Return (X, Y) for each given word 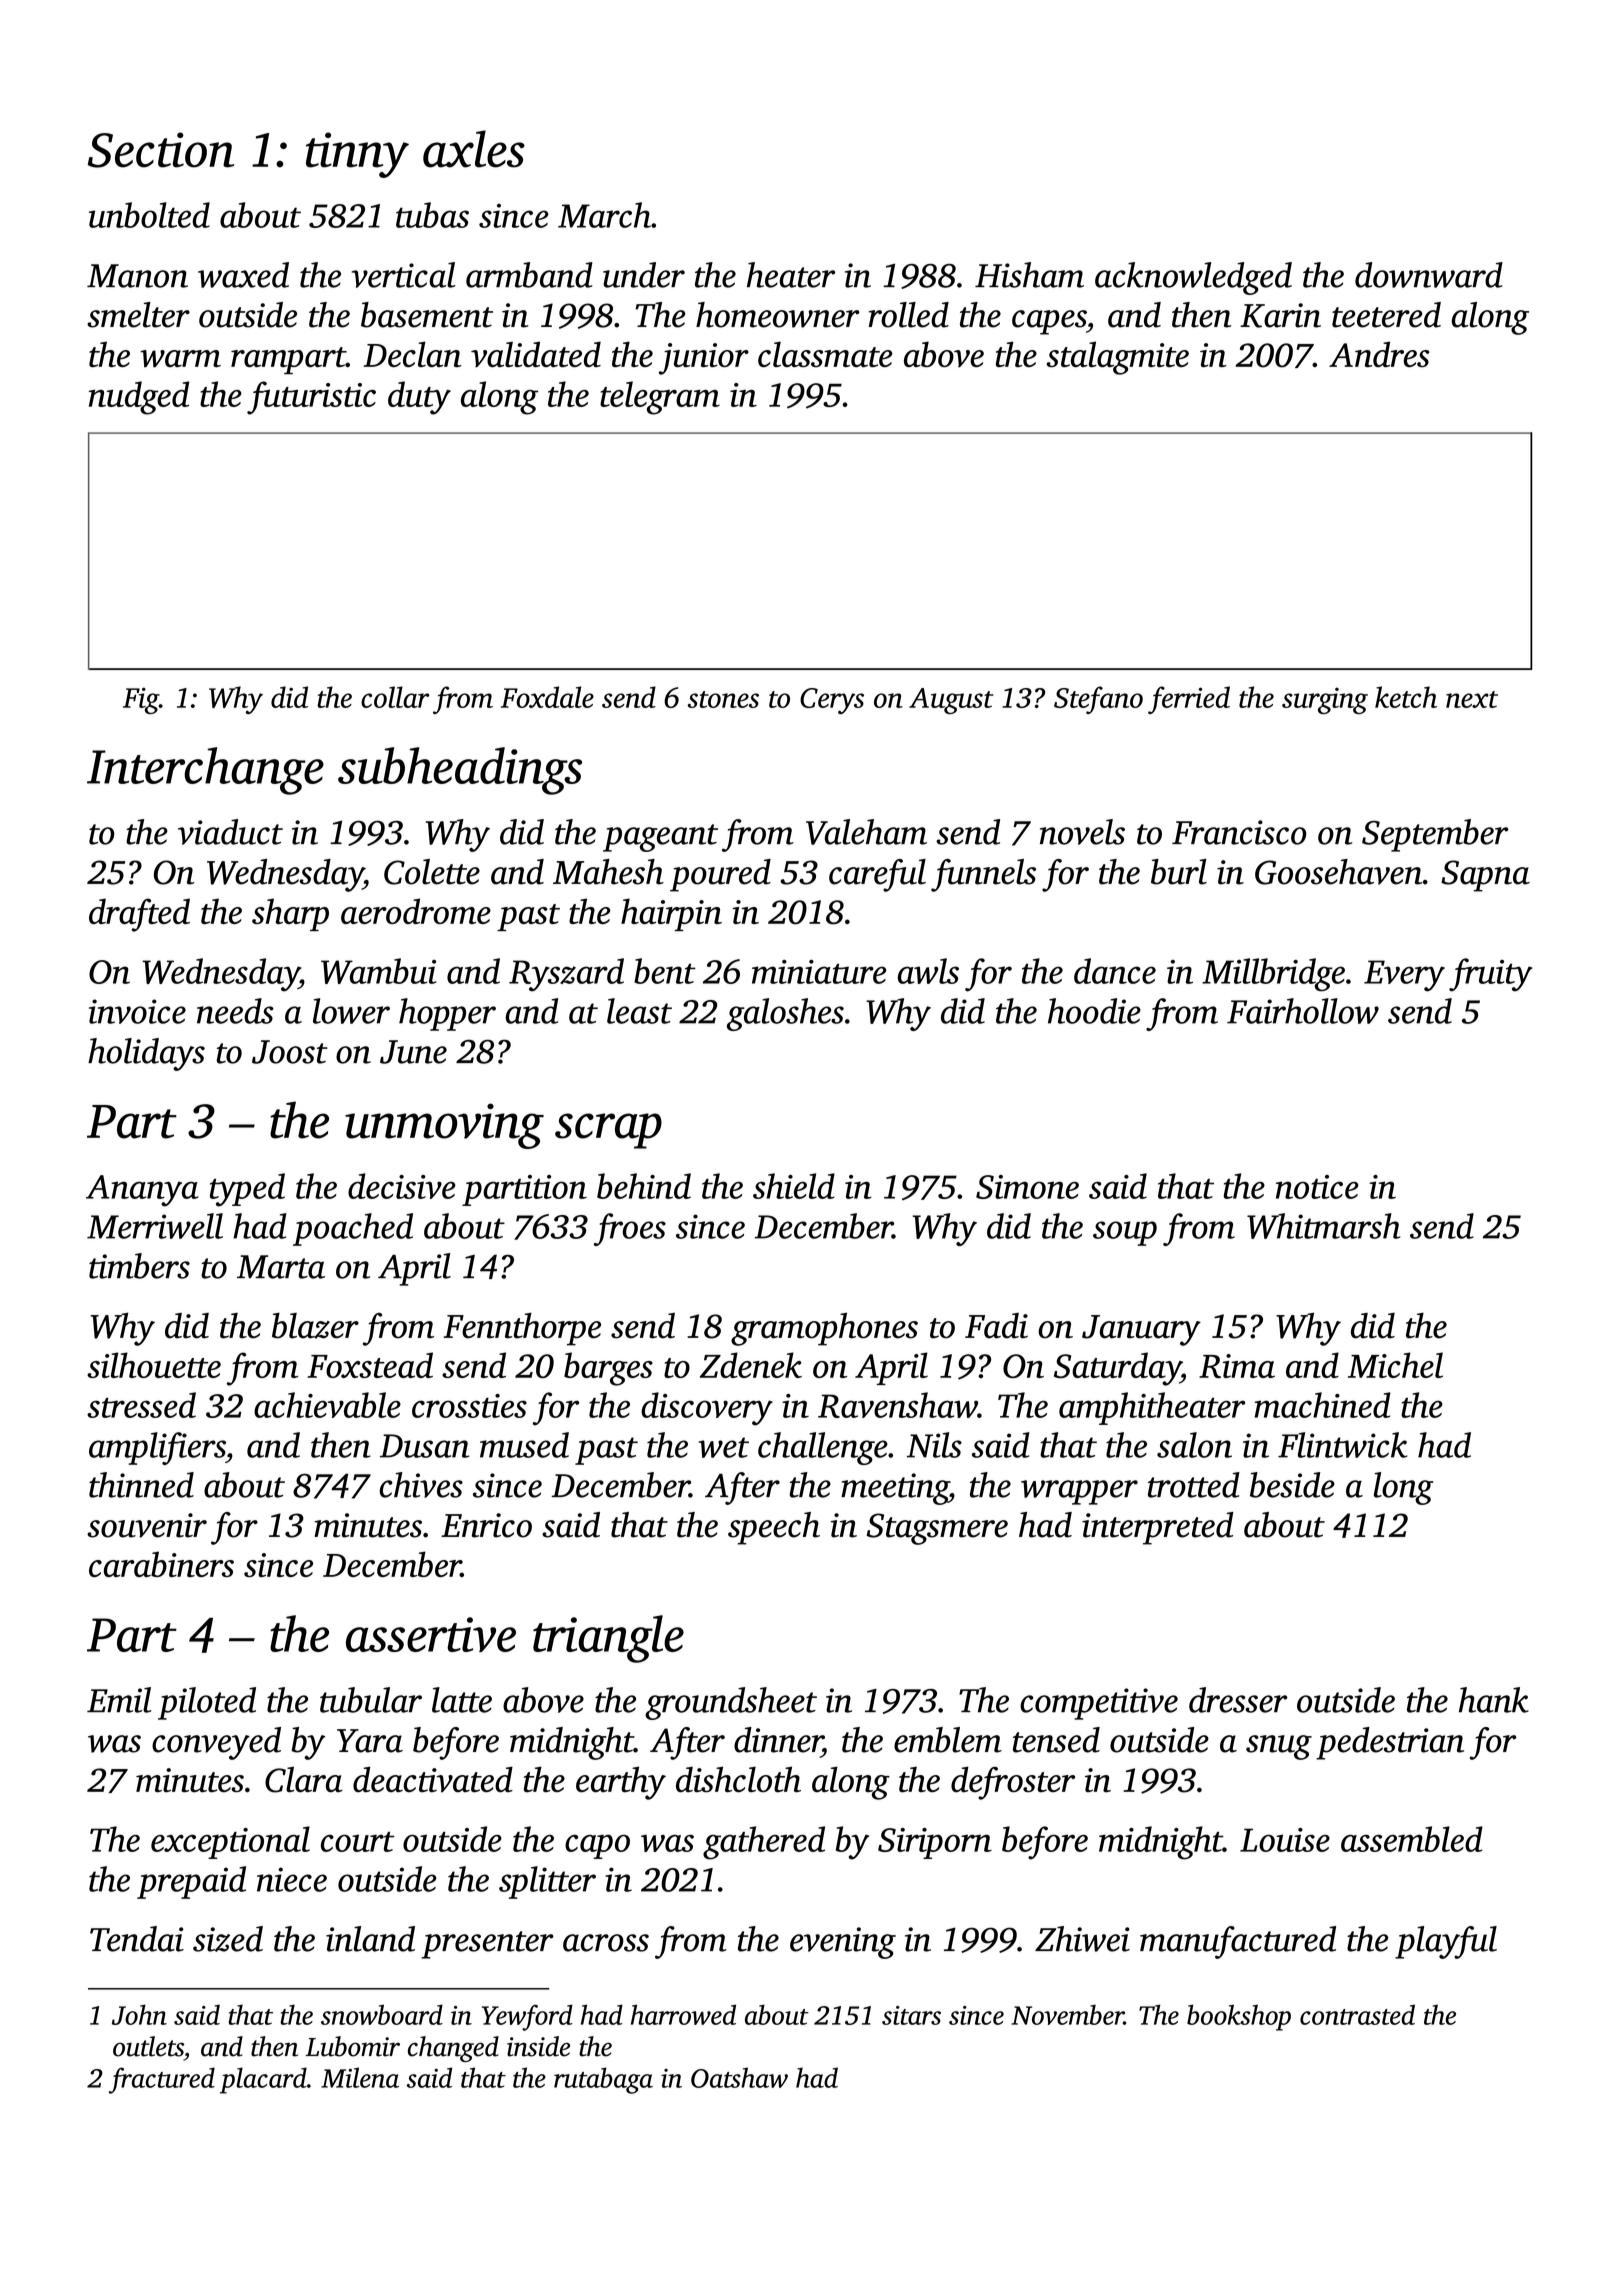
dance (1115, 971)
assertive (431, 1634)
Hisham (1029, 275)
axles (474, 149)
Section (160, 150)
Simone (1027, 1187)
